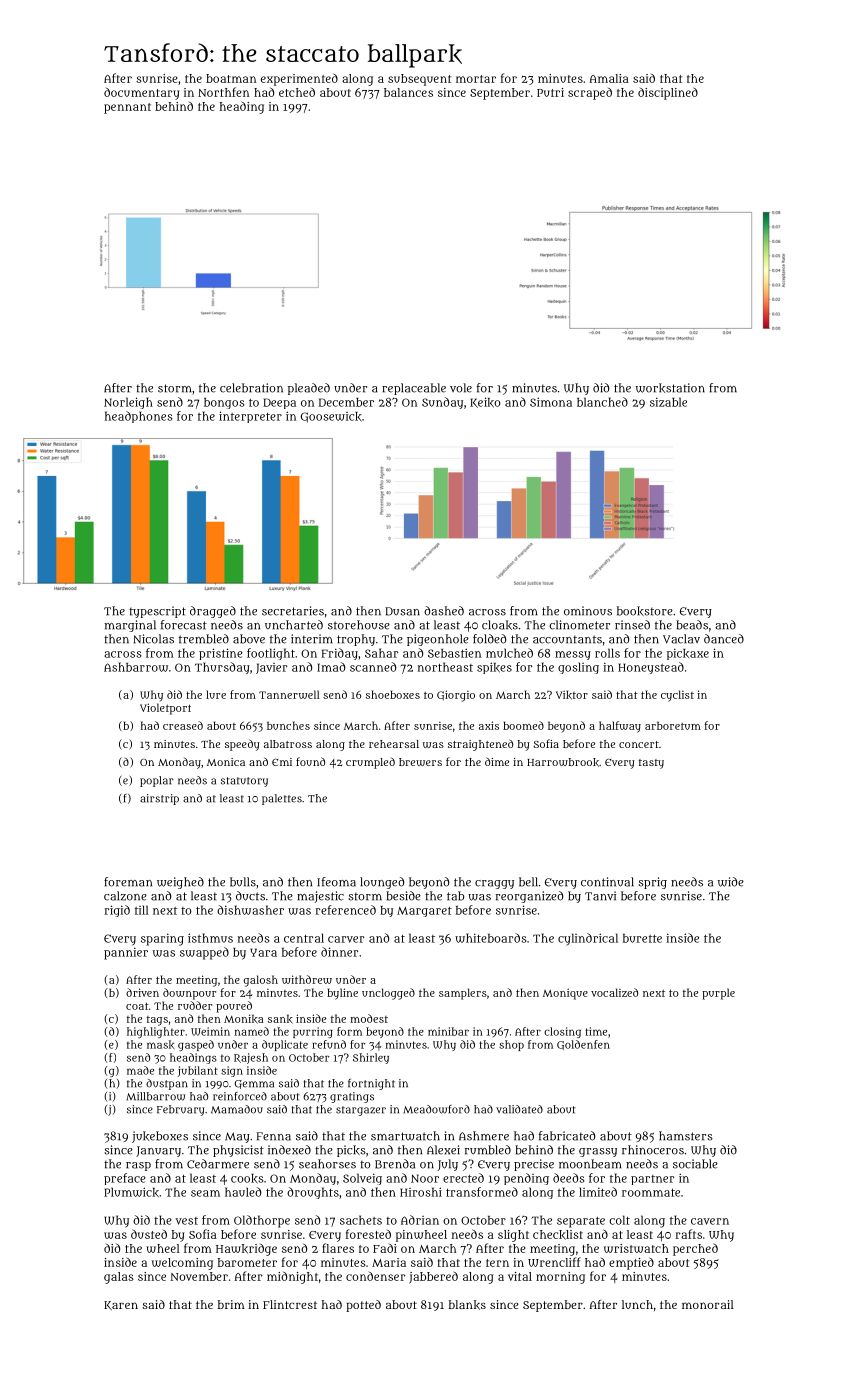 The height and width of the image is (1400, 849). I want to click on workstation, so click(670, 388).
